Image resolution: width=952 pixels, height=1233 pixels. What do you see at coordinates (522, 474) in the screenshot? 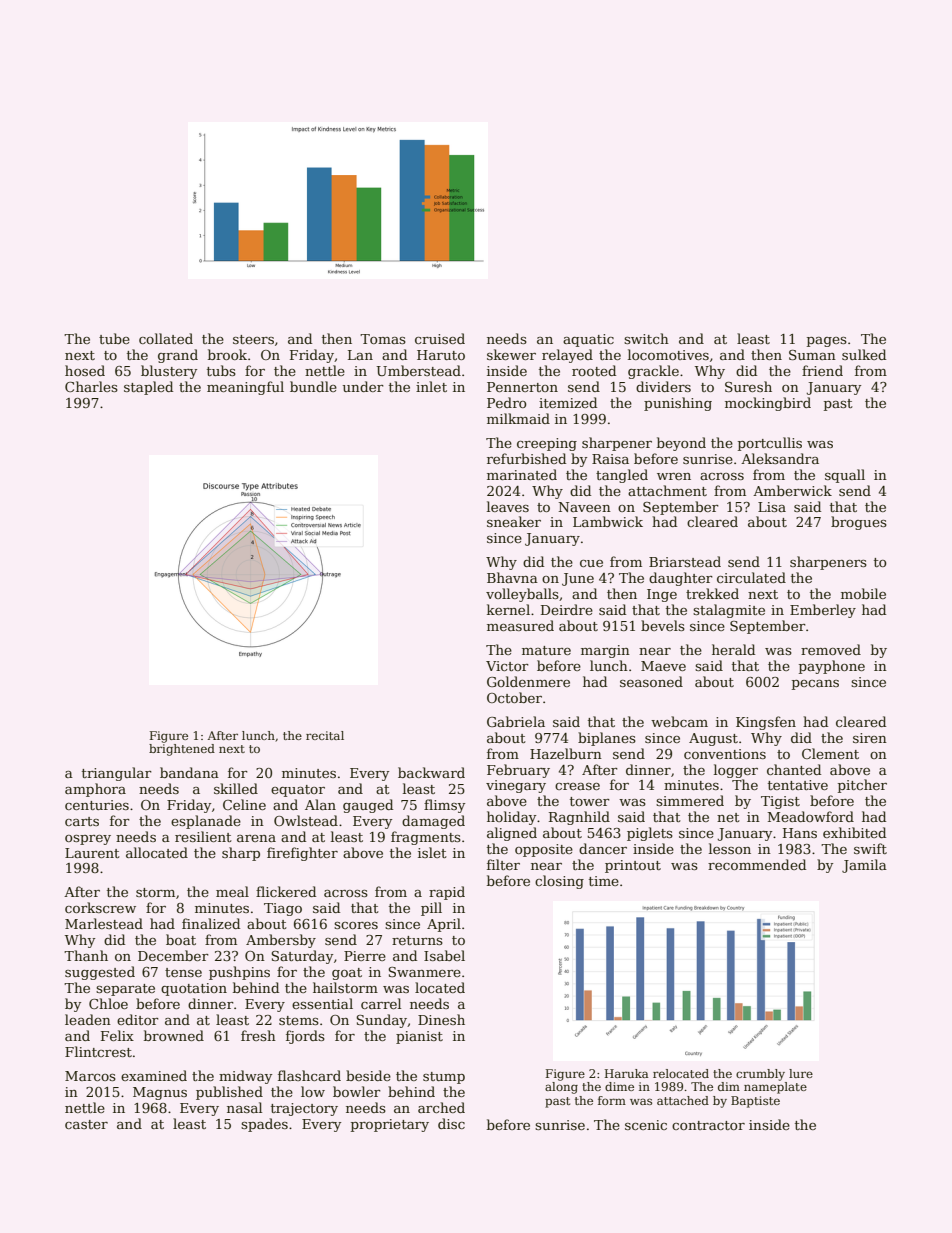
I see `marinated` at bounding box center [522, 474].
